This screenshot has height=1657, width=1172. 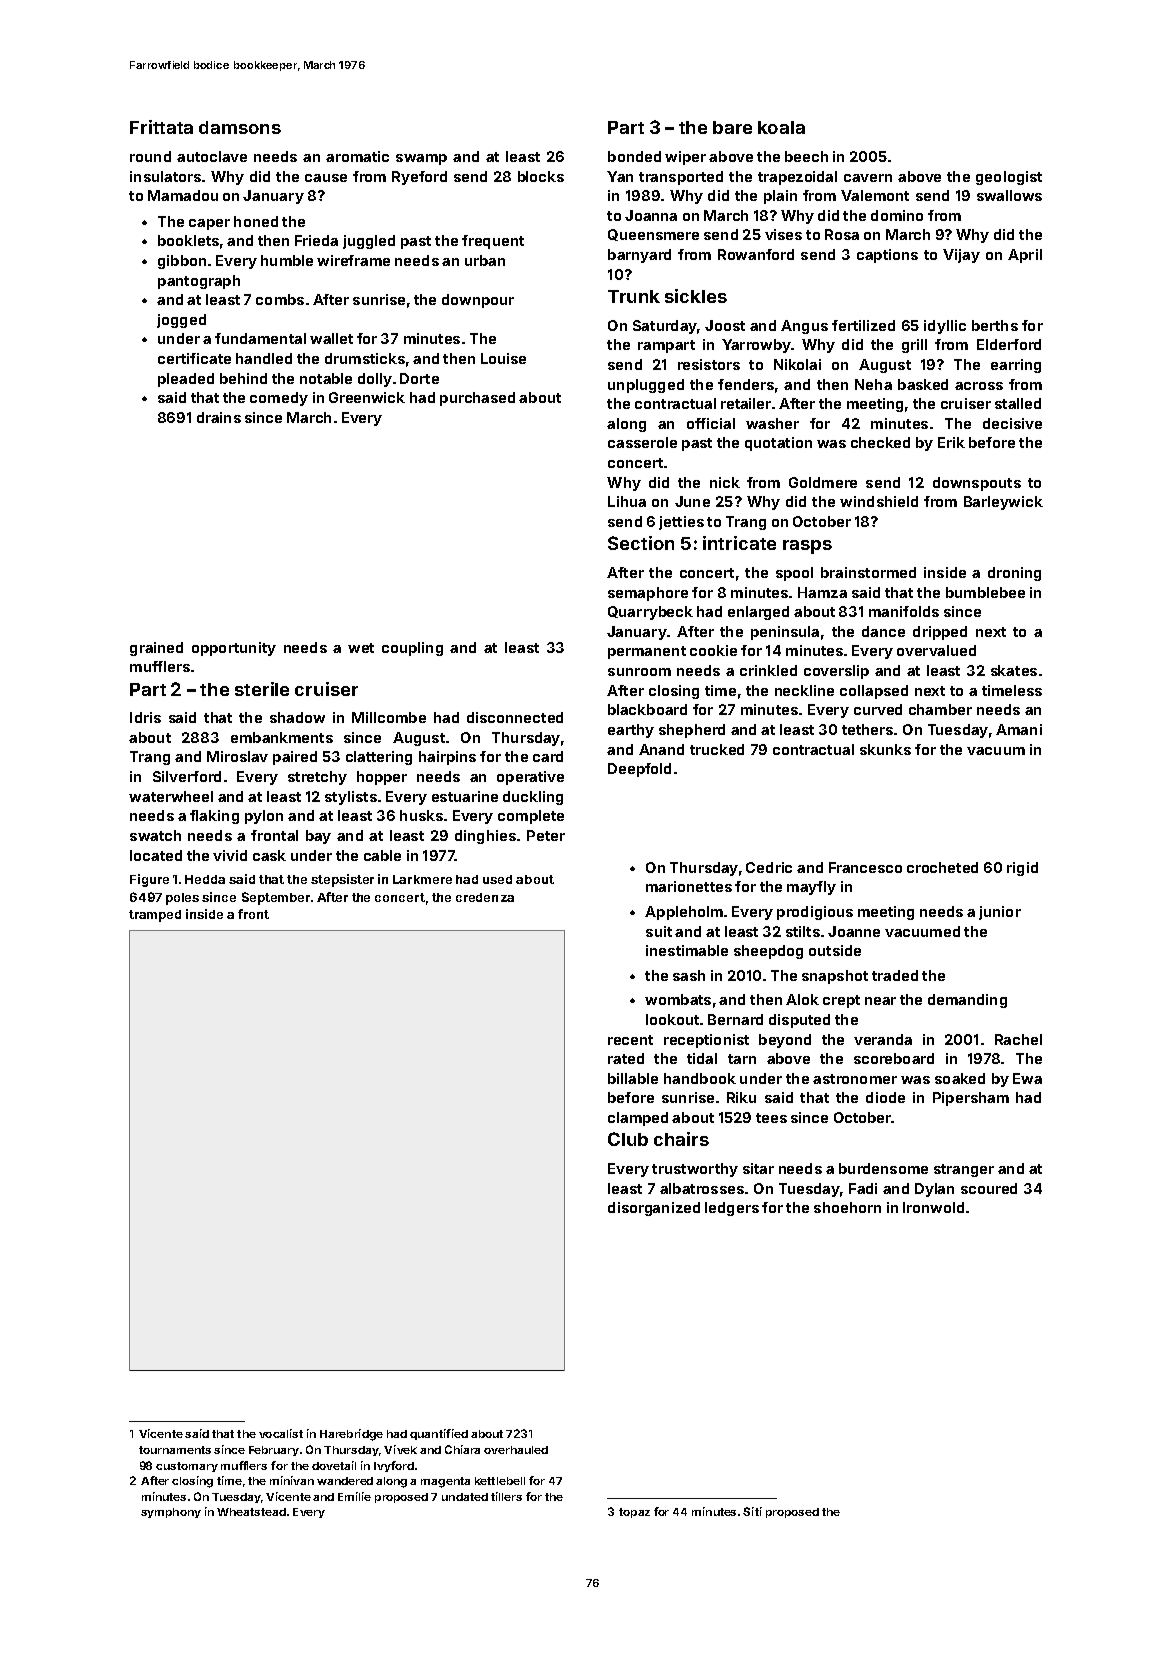 I want to click on tramped, so click(x=155, y=916).
